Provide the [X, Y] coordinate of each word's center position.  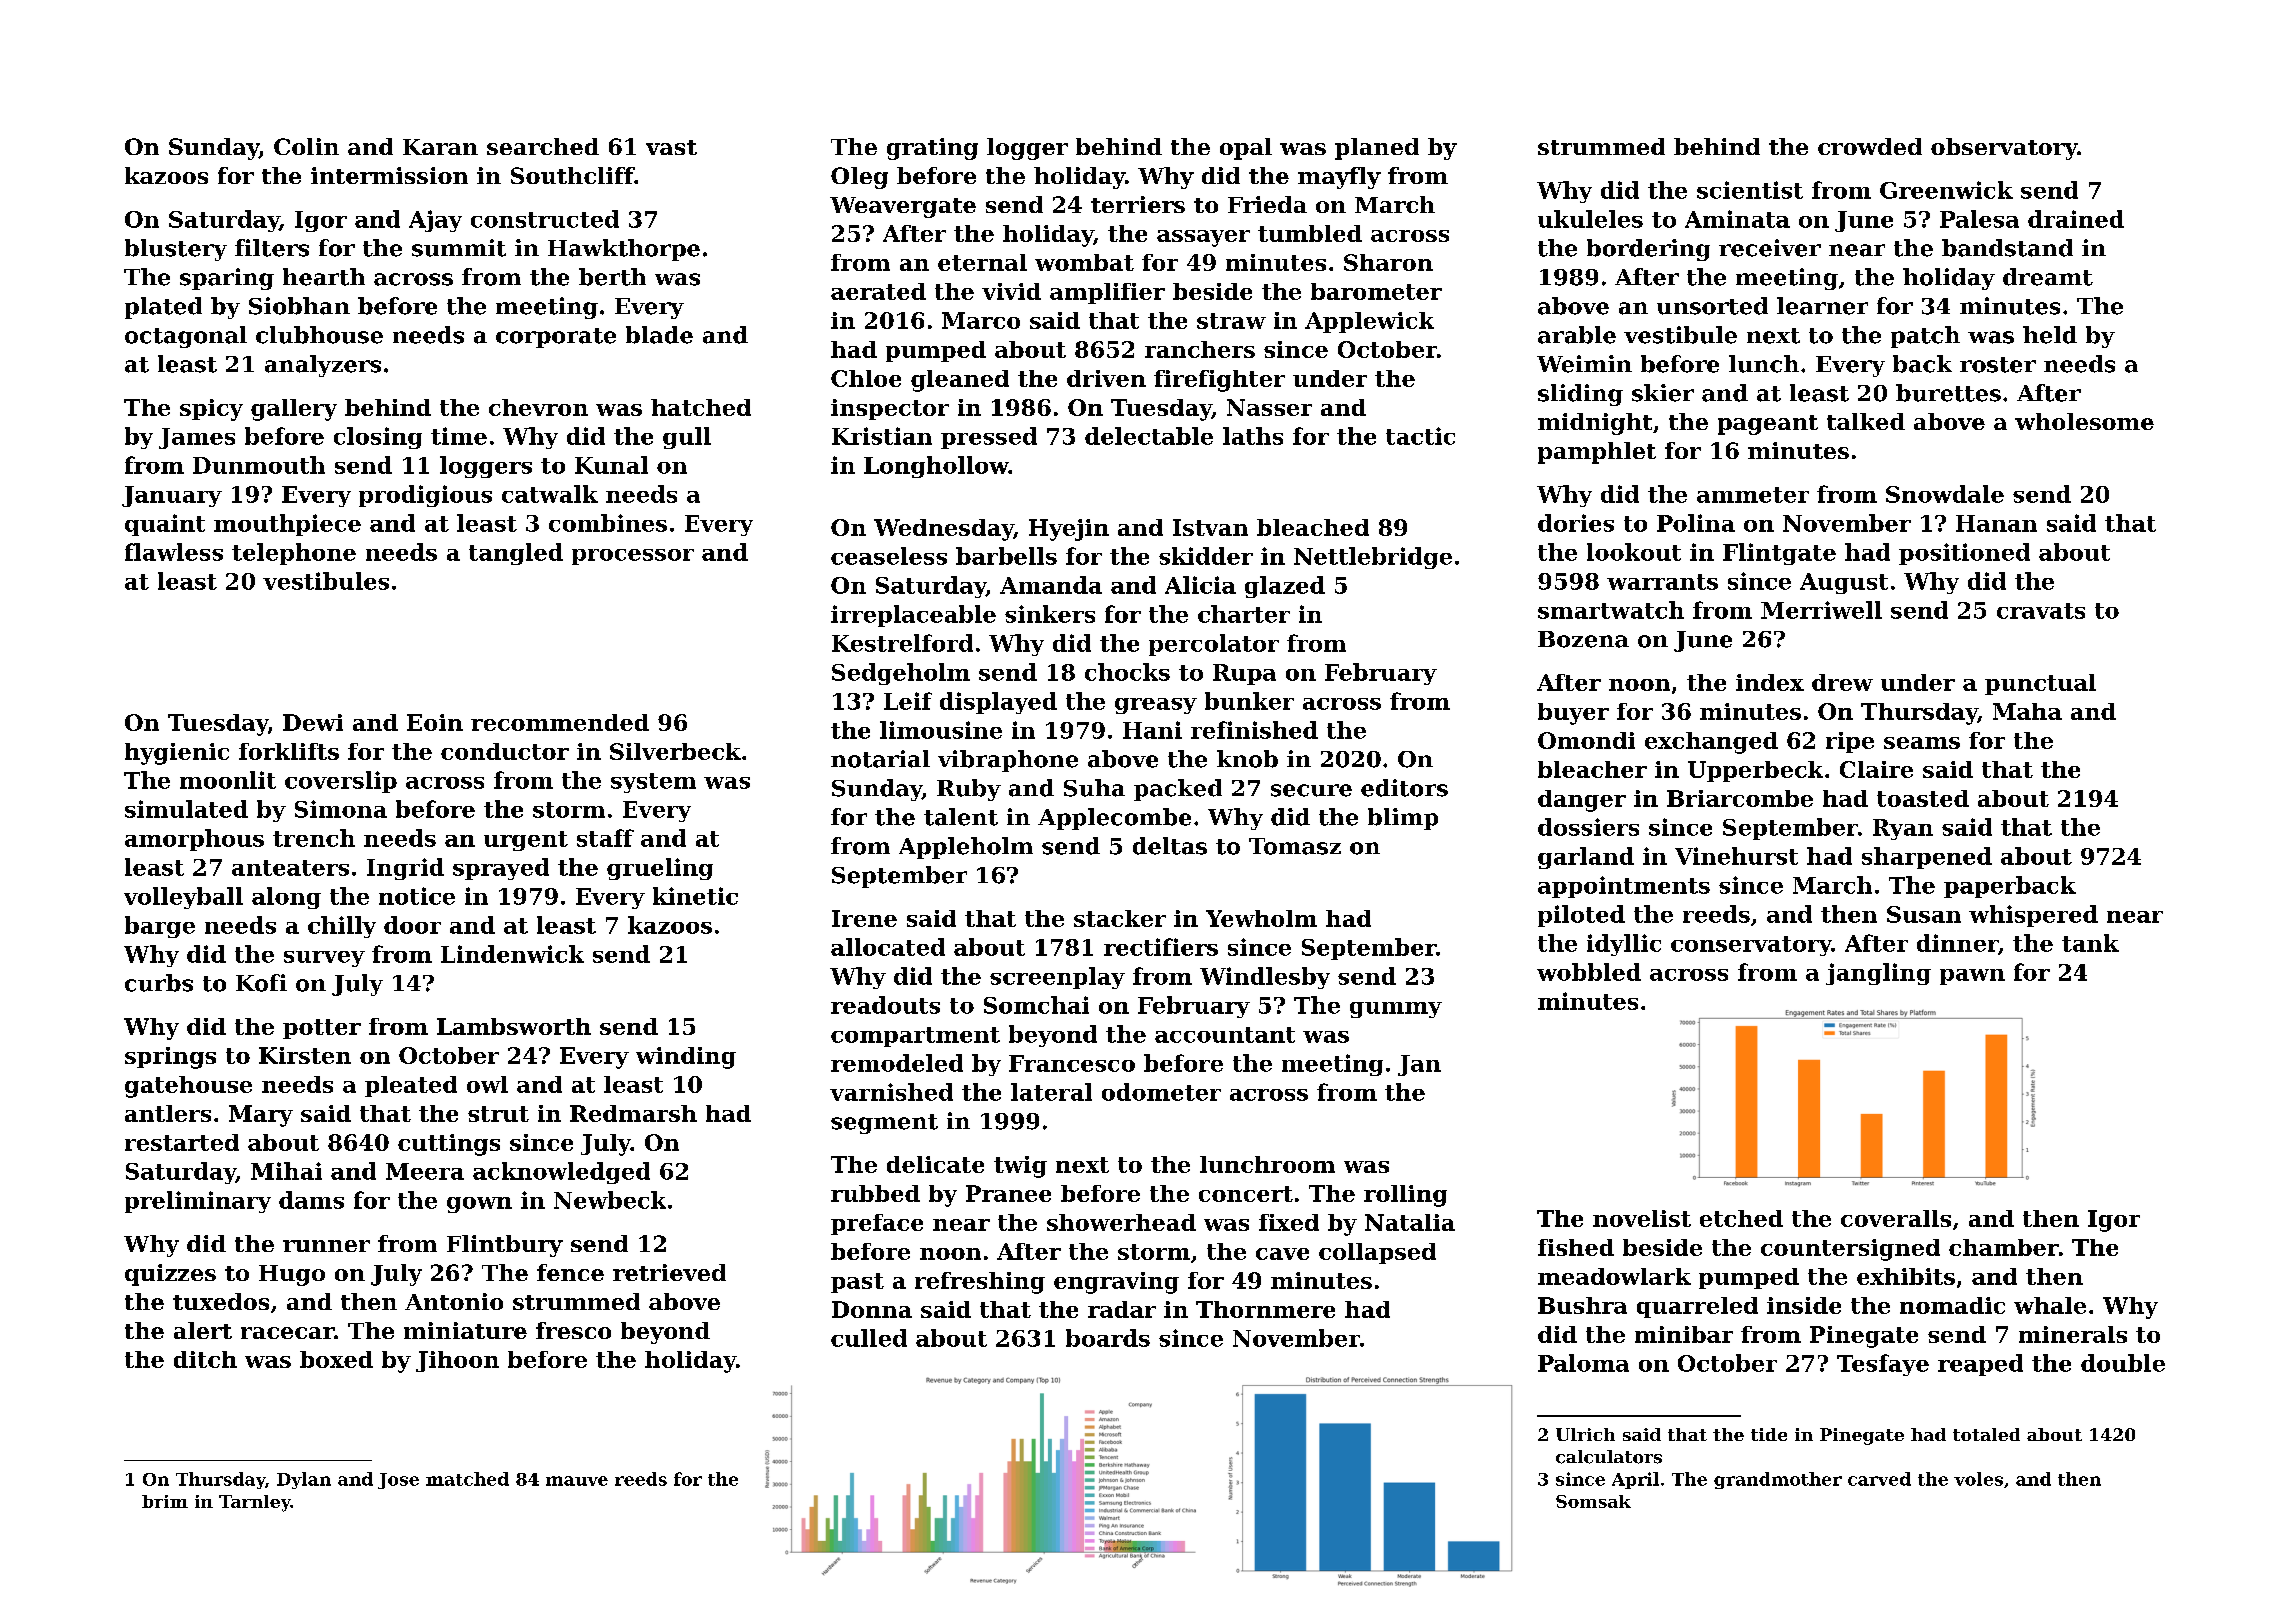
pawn [1972, 977]
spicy [211, 410]
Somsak [1593, 1501]
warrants [1662, 582]
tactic [1420, 436]
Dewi [313, 722]
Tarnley [255, 1503]
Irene [864, 918]
